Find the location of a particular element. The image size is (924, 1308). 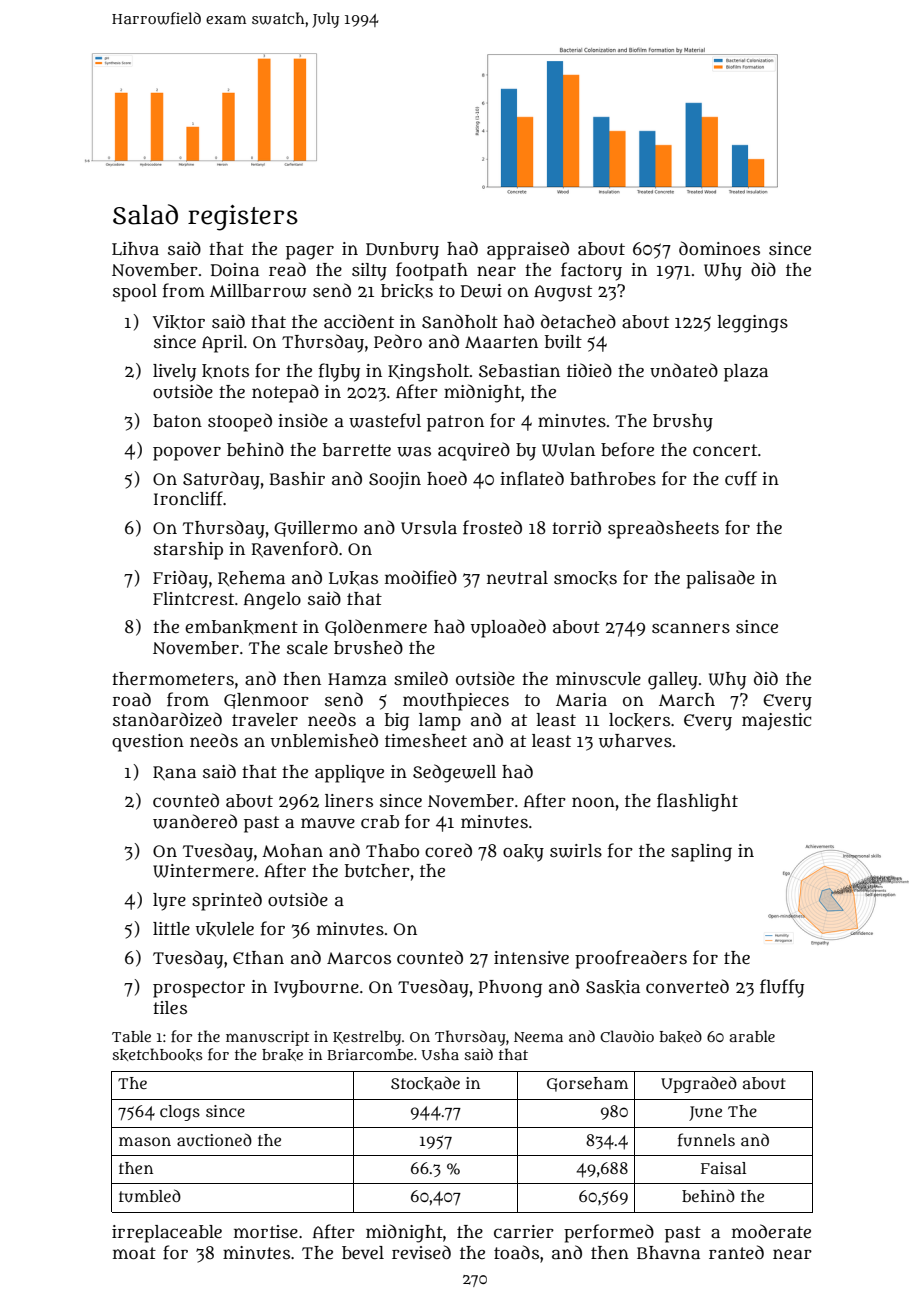

Maria is located at coordinates (581, 700).
